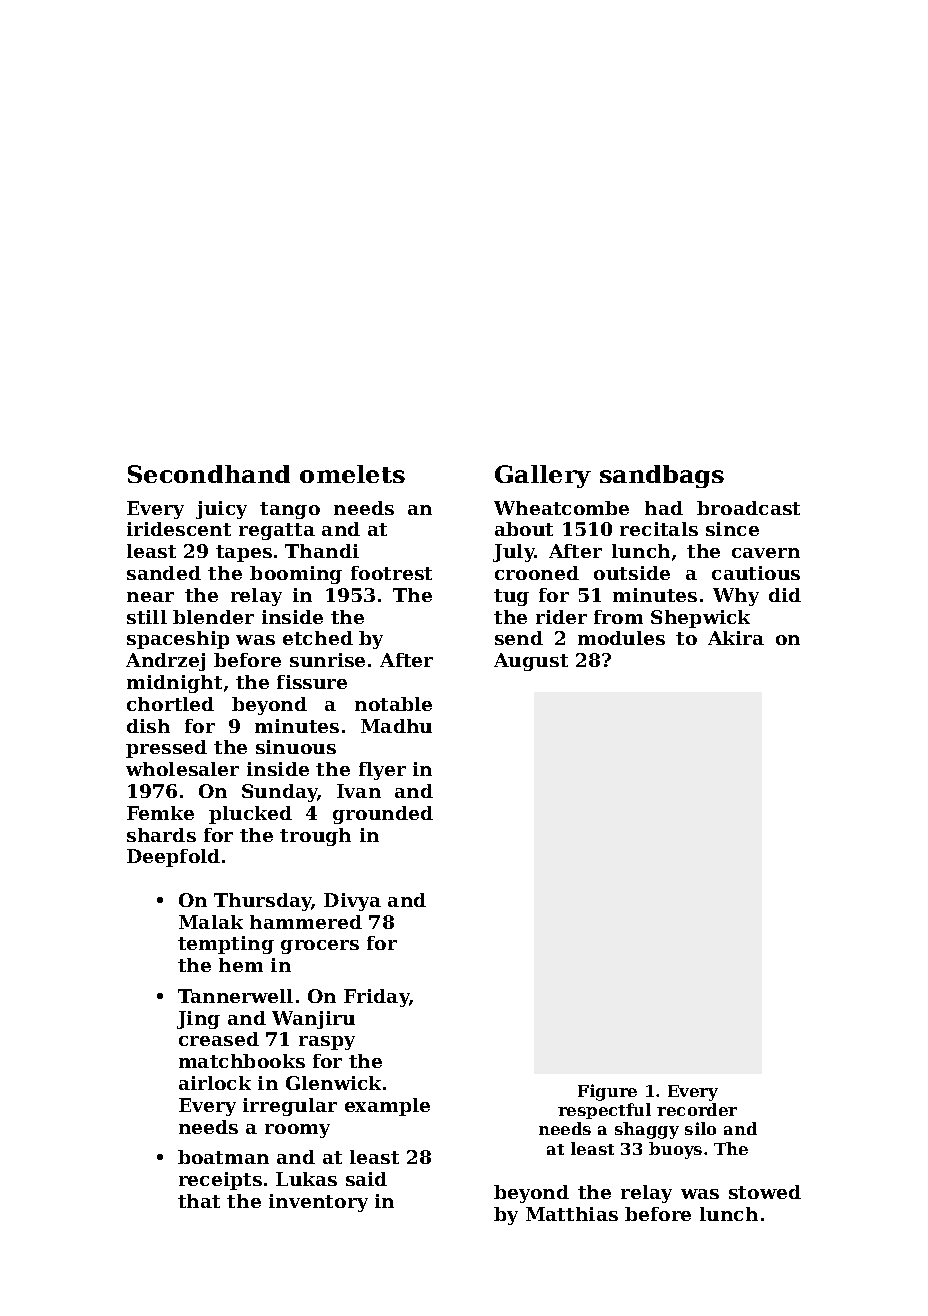 This image has height=1316, width=928. Describe the element at coordinates (166, 749) in the image. I see `pressed` at that location.
